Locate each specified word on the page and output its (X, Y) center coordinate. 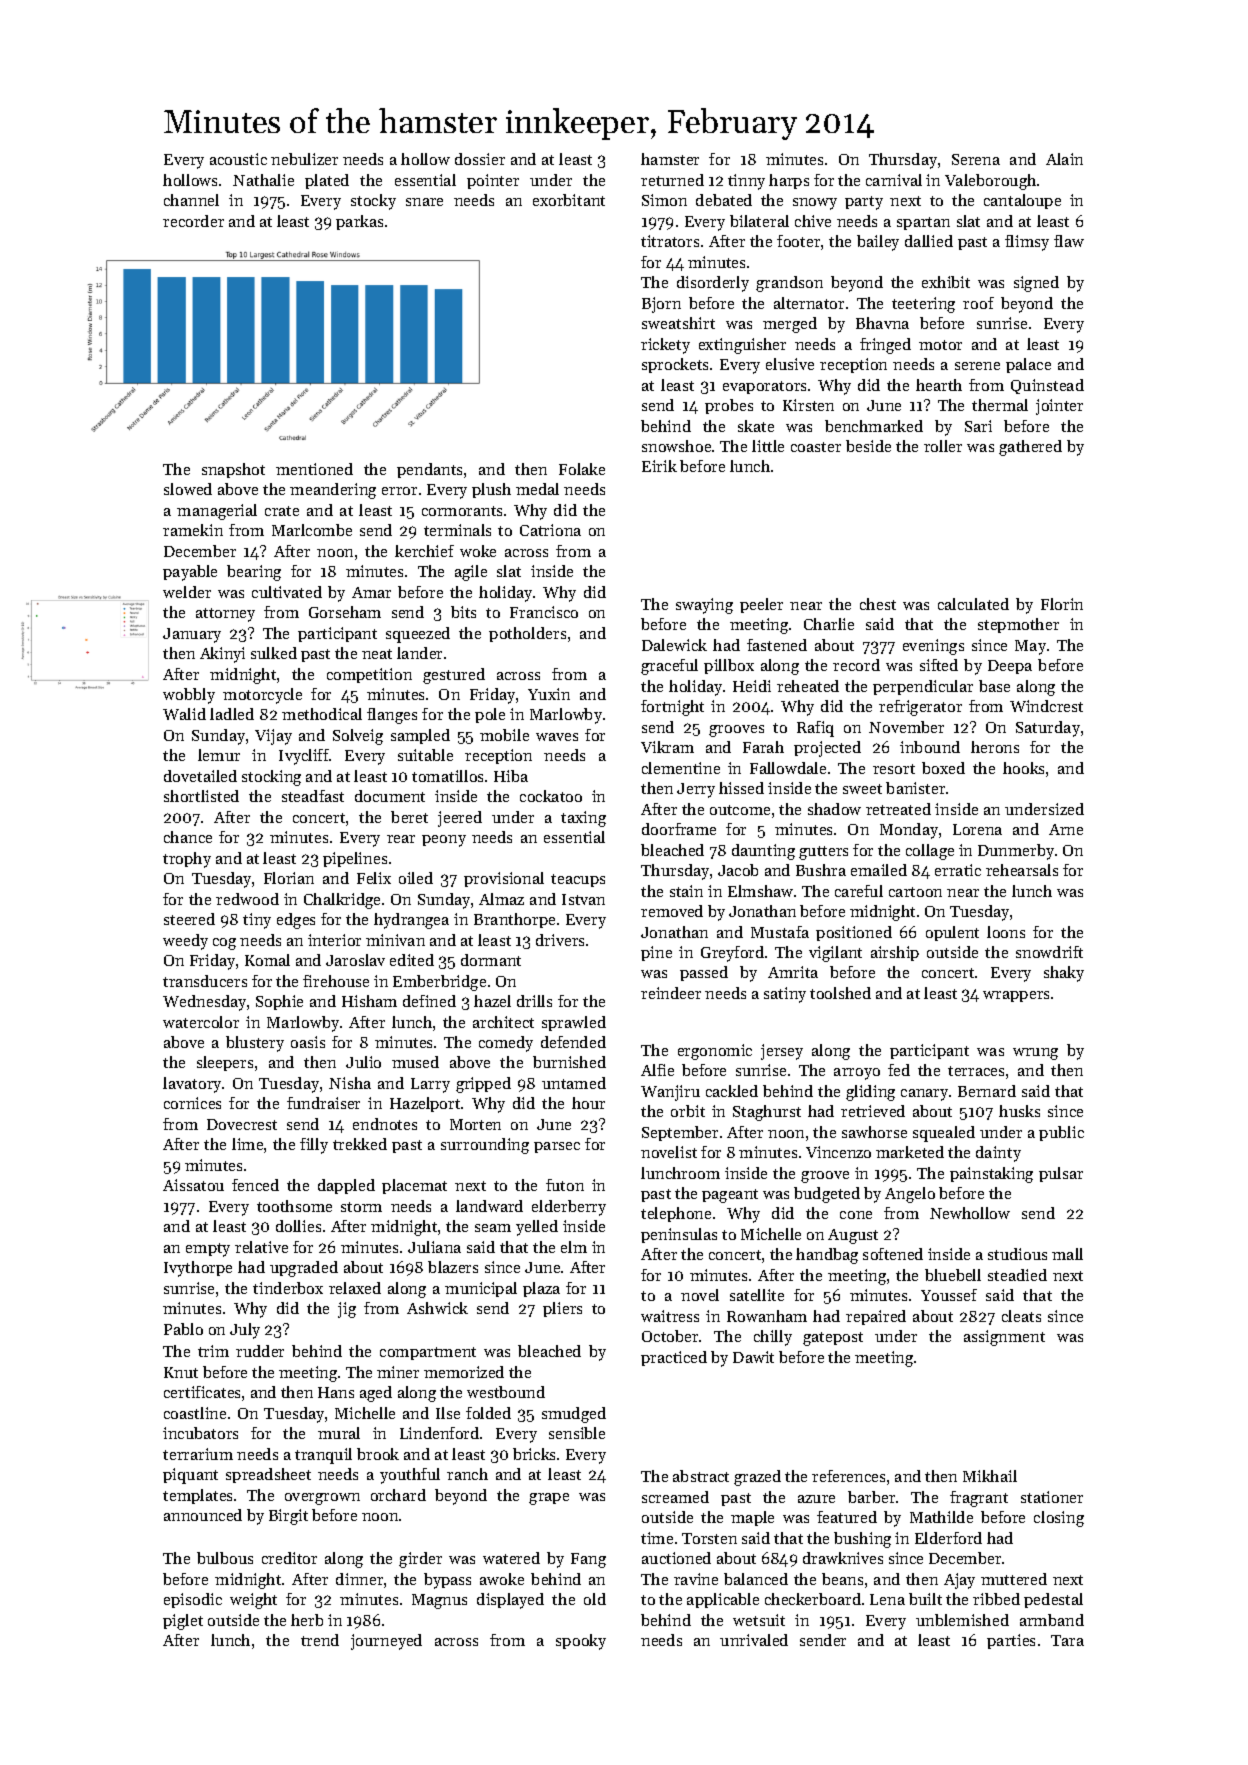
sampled (420, 736)
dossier (480, 159)
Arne (1066, 829)
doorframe (679, 829)
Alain (1064, 159)
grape (549, 1499)
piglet (183, 1622)
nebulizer (304, 159)
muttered (1014, 1579)
